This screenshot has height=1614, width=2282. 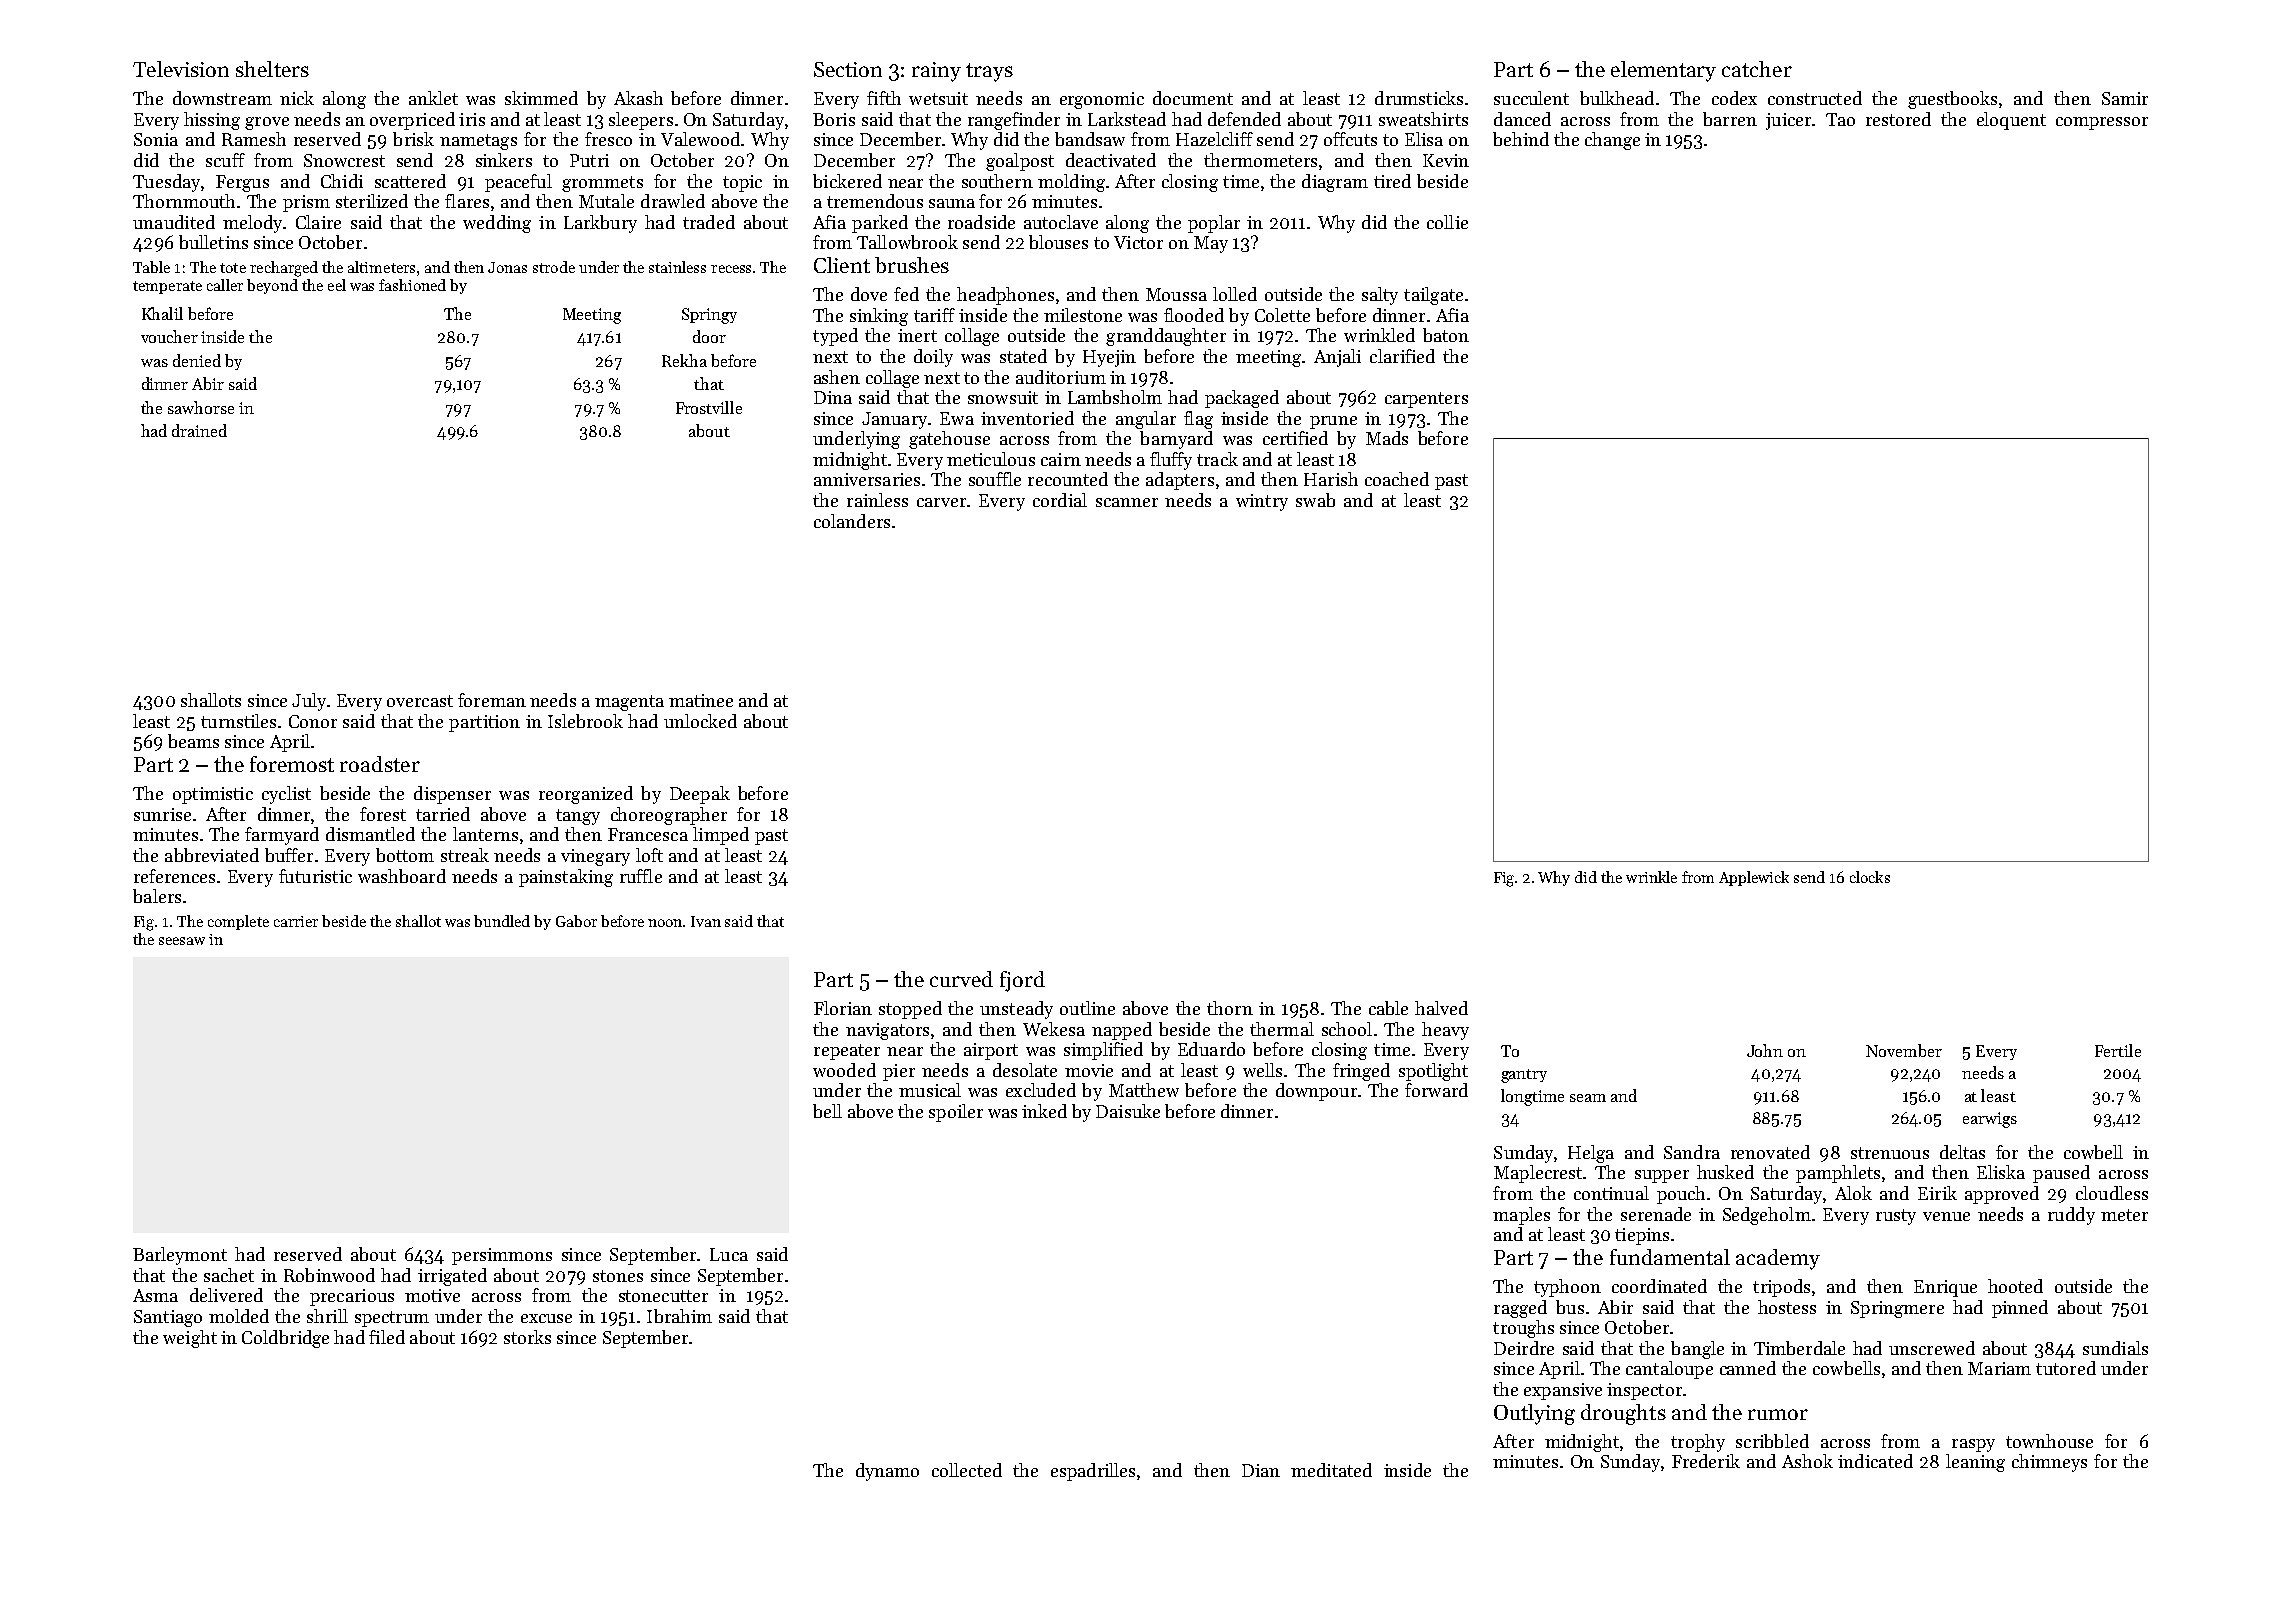 I want to click on drained, so click(x=199, y=430).
